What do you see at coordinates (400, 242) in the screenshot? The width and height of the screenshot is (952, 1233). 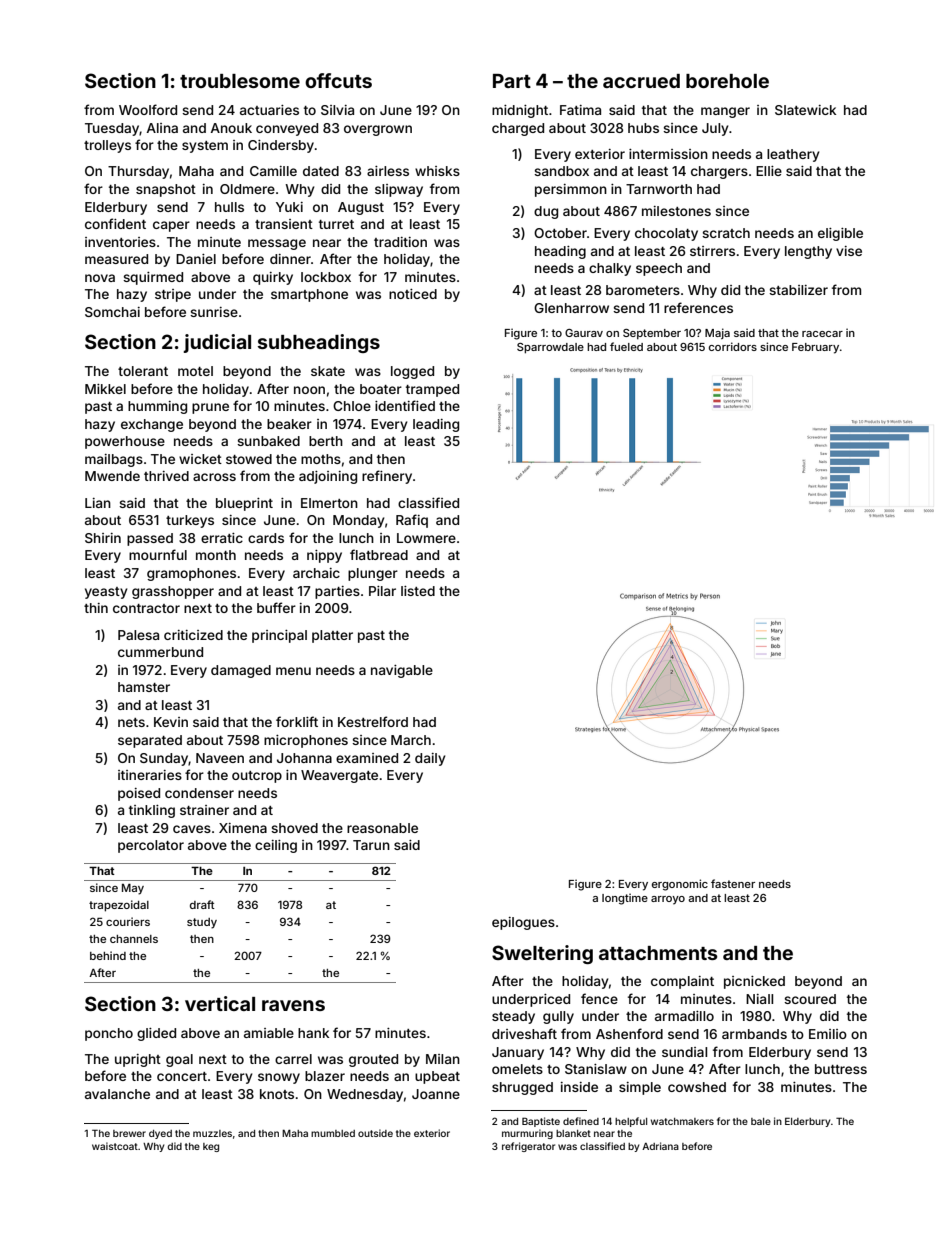 I see `tradition` at bounding box center [400, 242].
